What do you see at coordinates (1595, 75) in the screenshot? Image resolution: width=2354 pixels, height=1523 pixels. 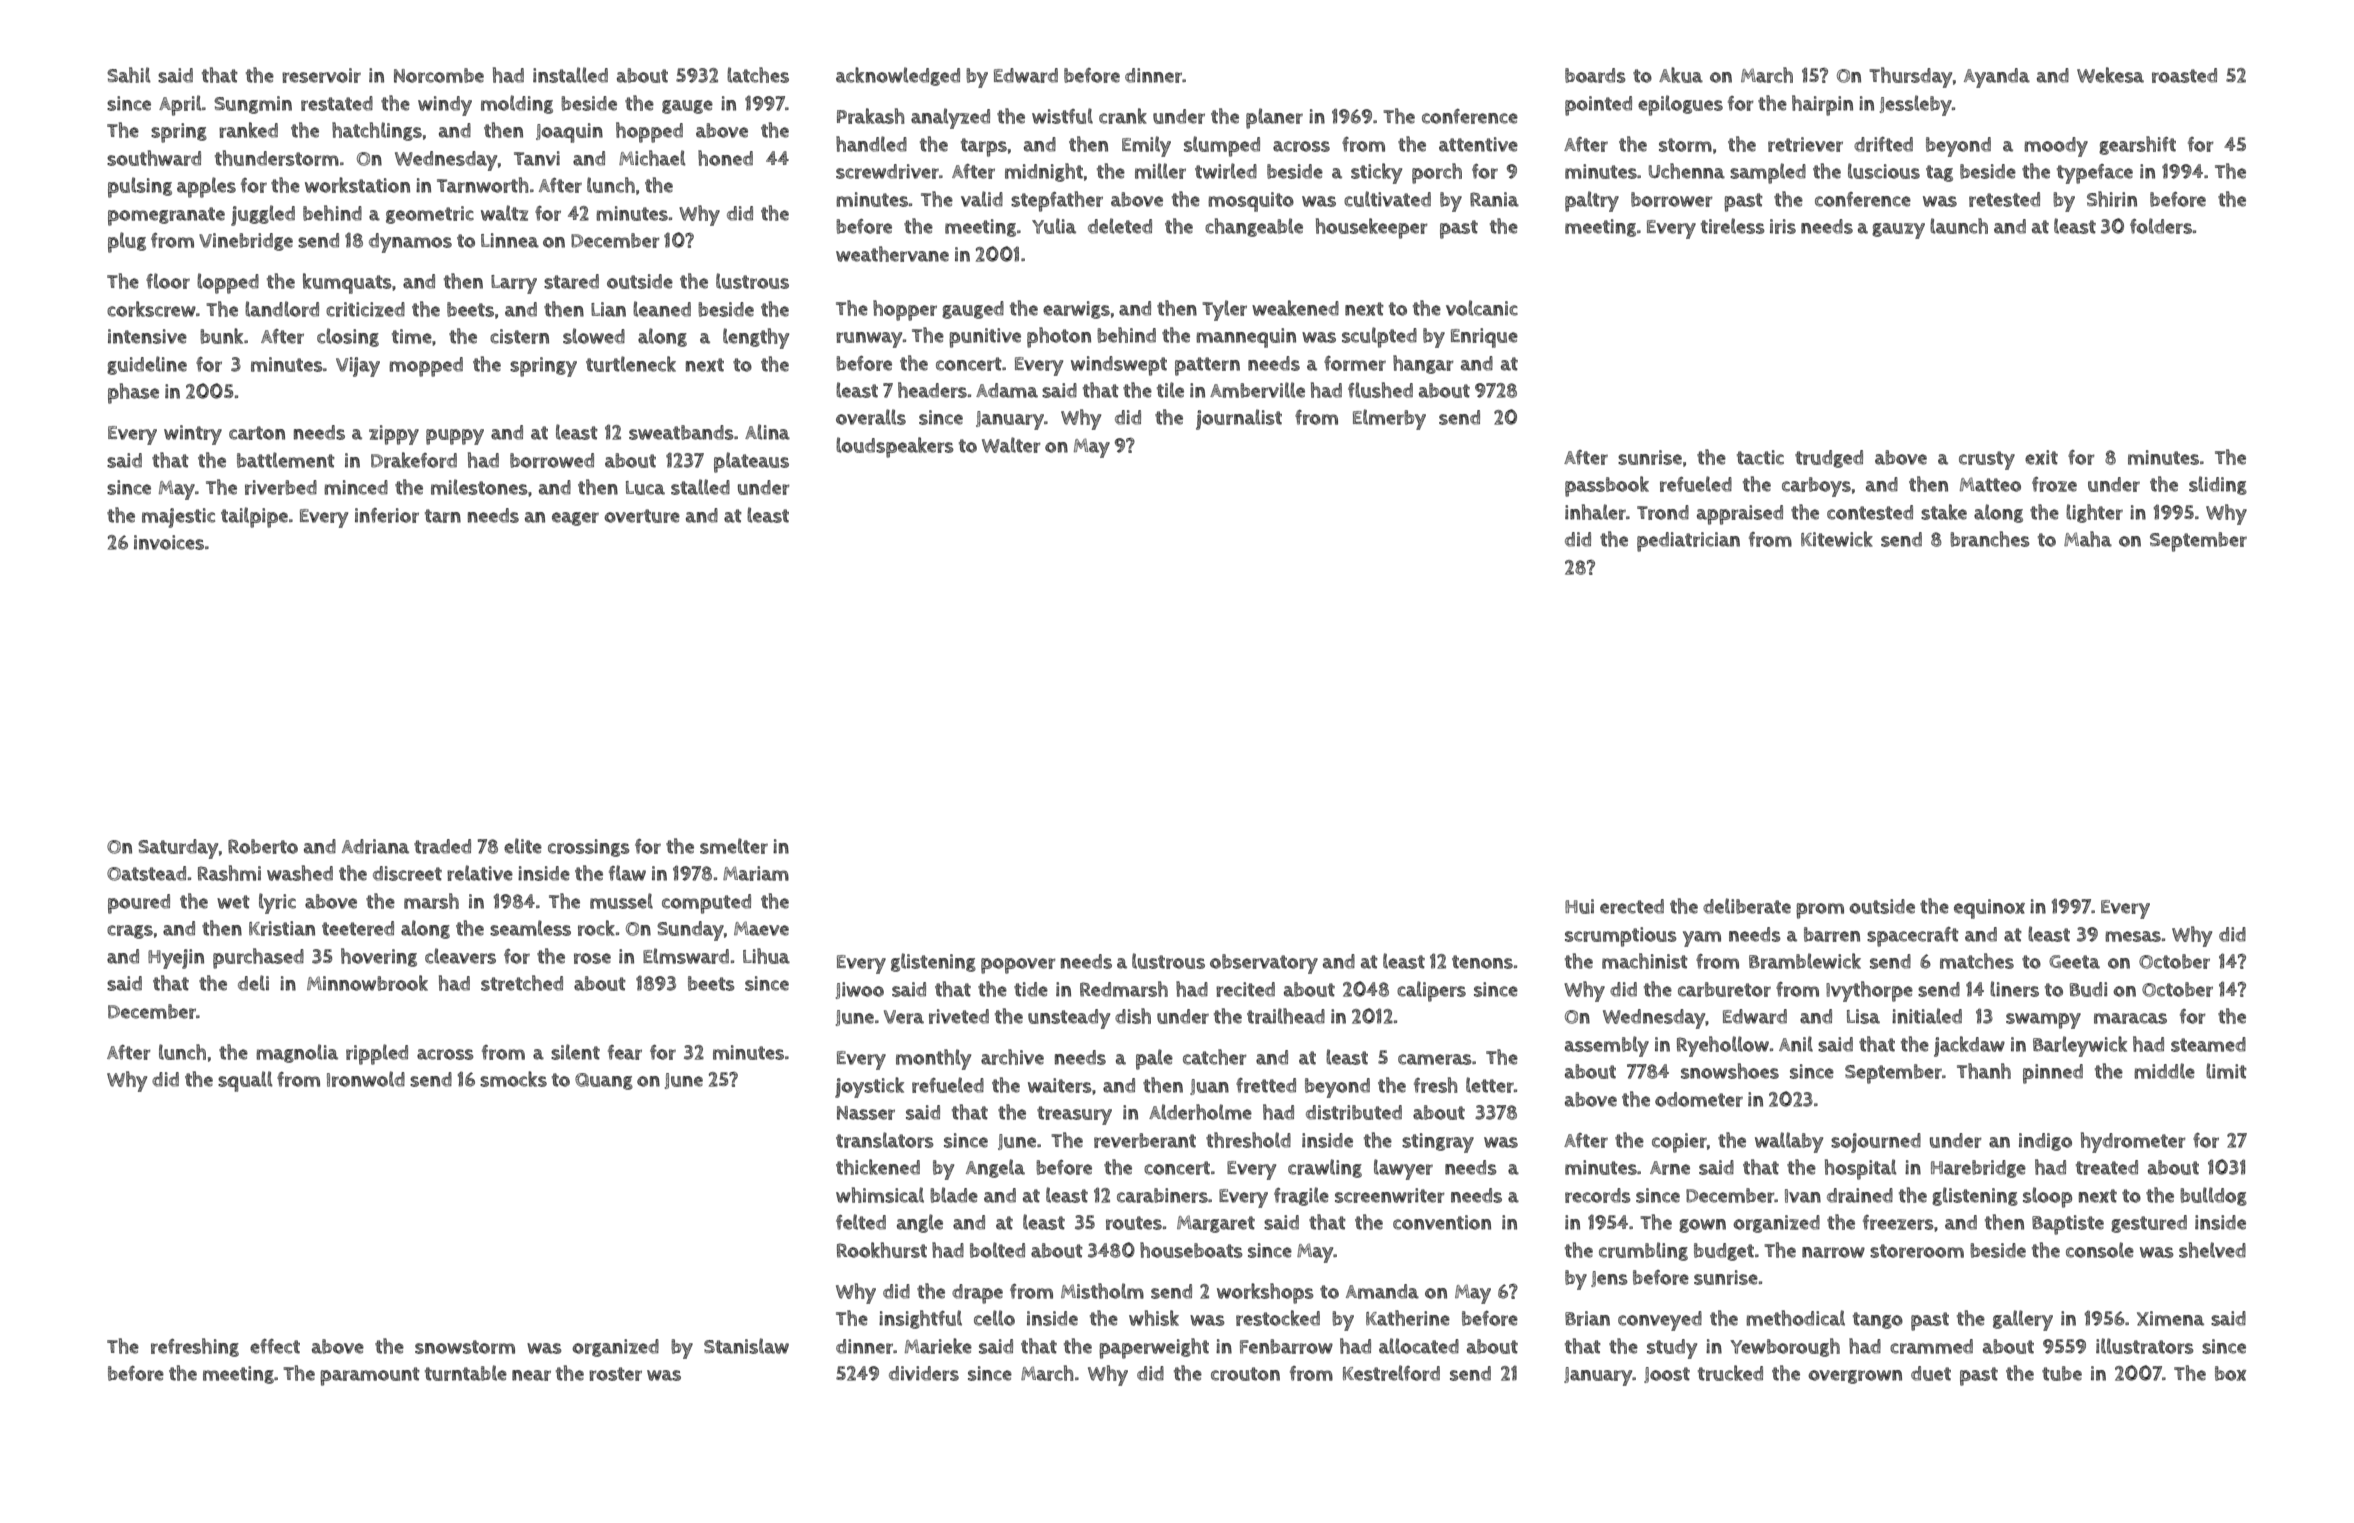 I see `boards` at bounding box center [1595, 75].
